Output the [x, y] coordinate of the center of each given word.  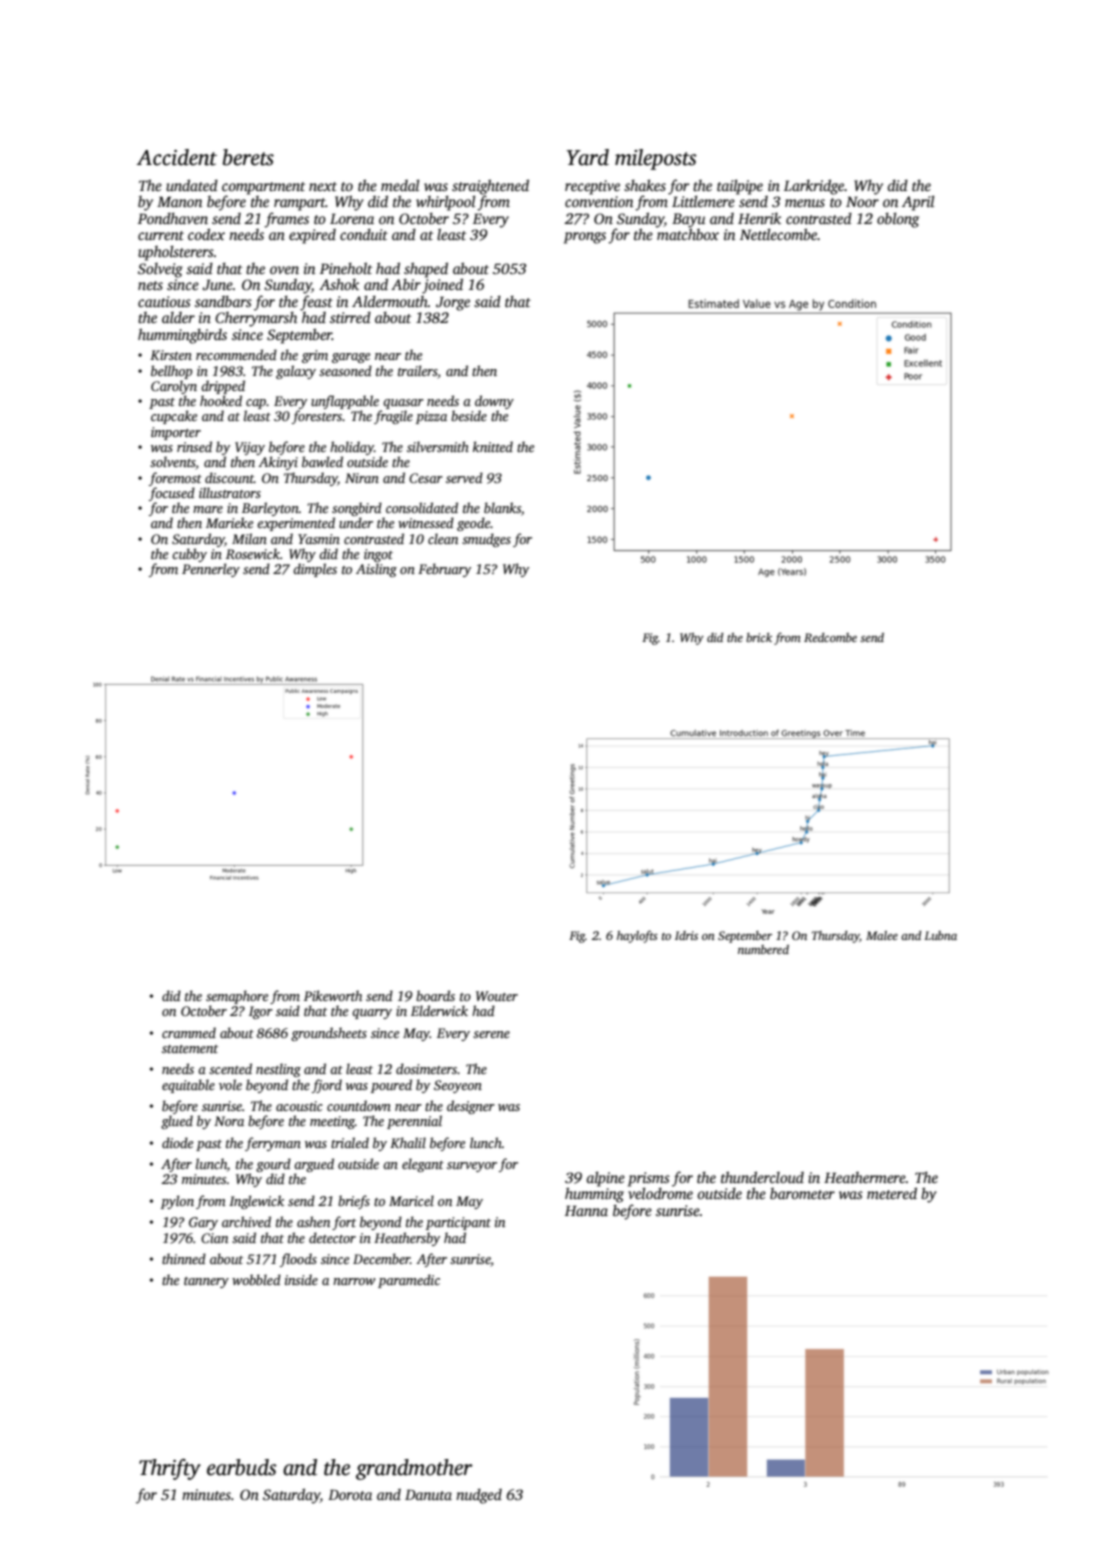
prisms [649, 1179]
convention [599, 201]
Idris [686, 935]
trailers [418, 370]
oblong [898, 220]
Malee [882, 935]
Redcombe [830, 637]
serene [491, 1034]
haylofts [637, 936]
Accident [177, 157]
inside [301, 1279]
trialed [350, 1142]
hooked [221, 400]
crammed [189, 1032]
